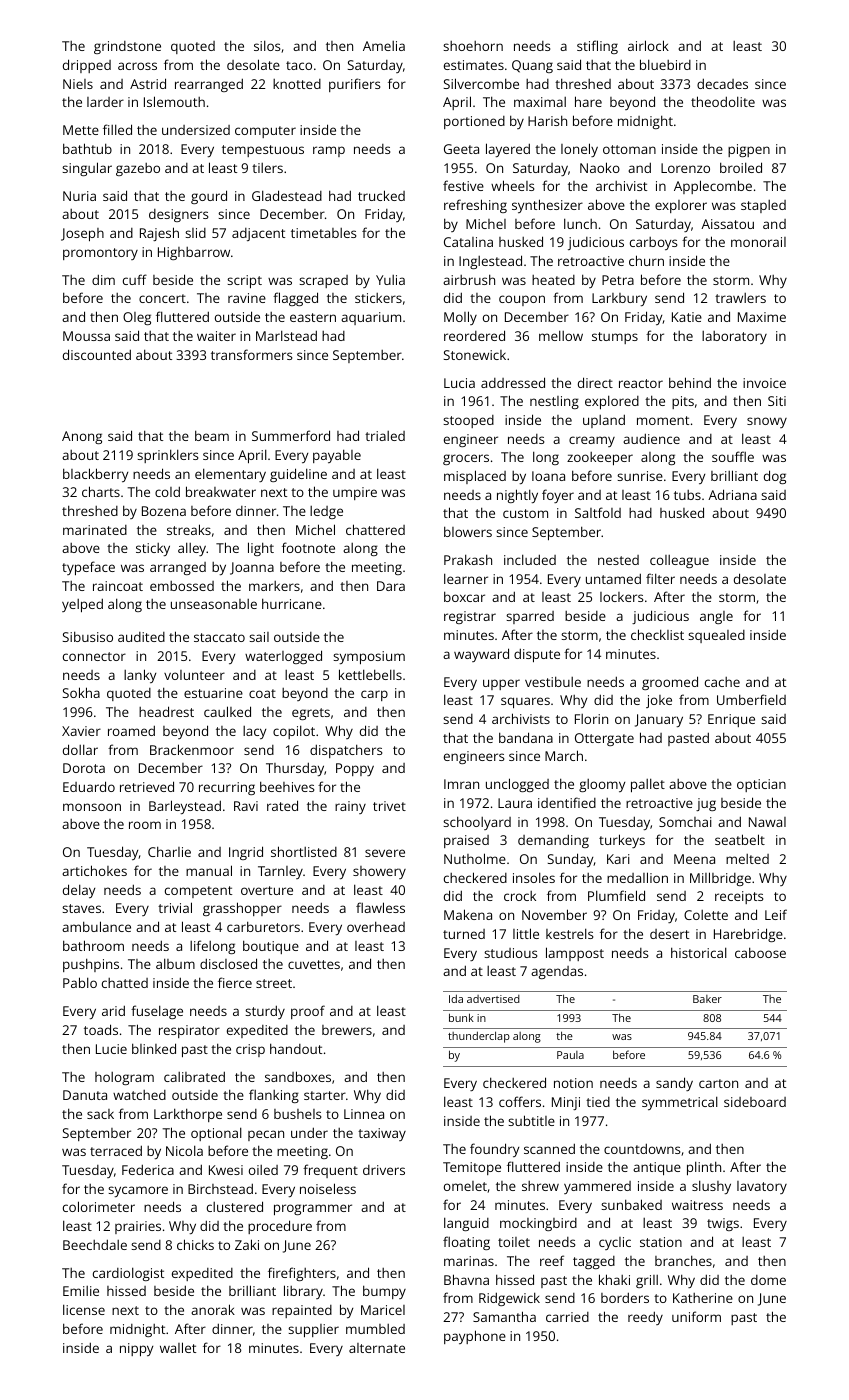  Describe the element at coordinates (227, 788) in the image. I see `recurring` at that location.
